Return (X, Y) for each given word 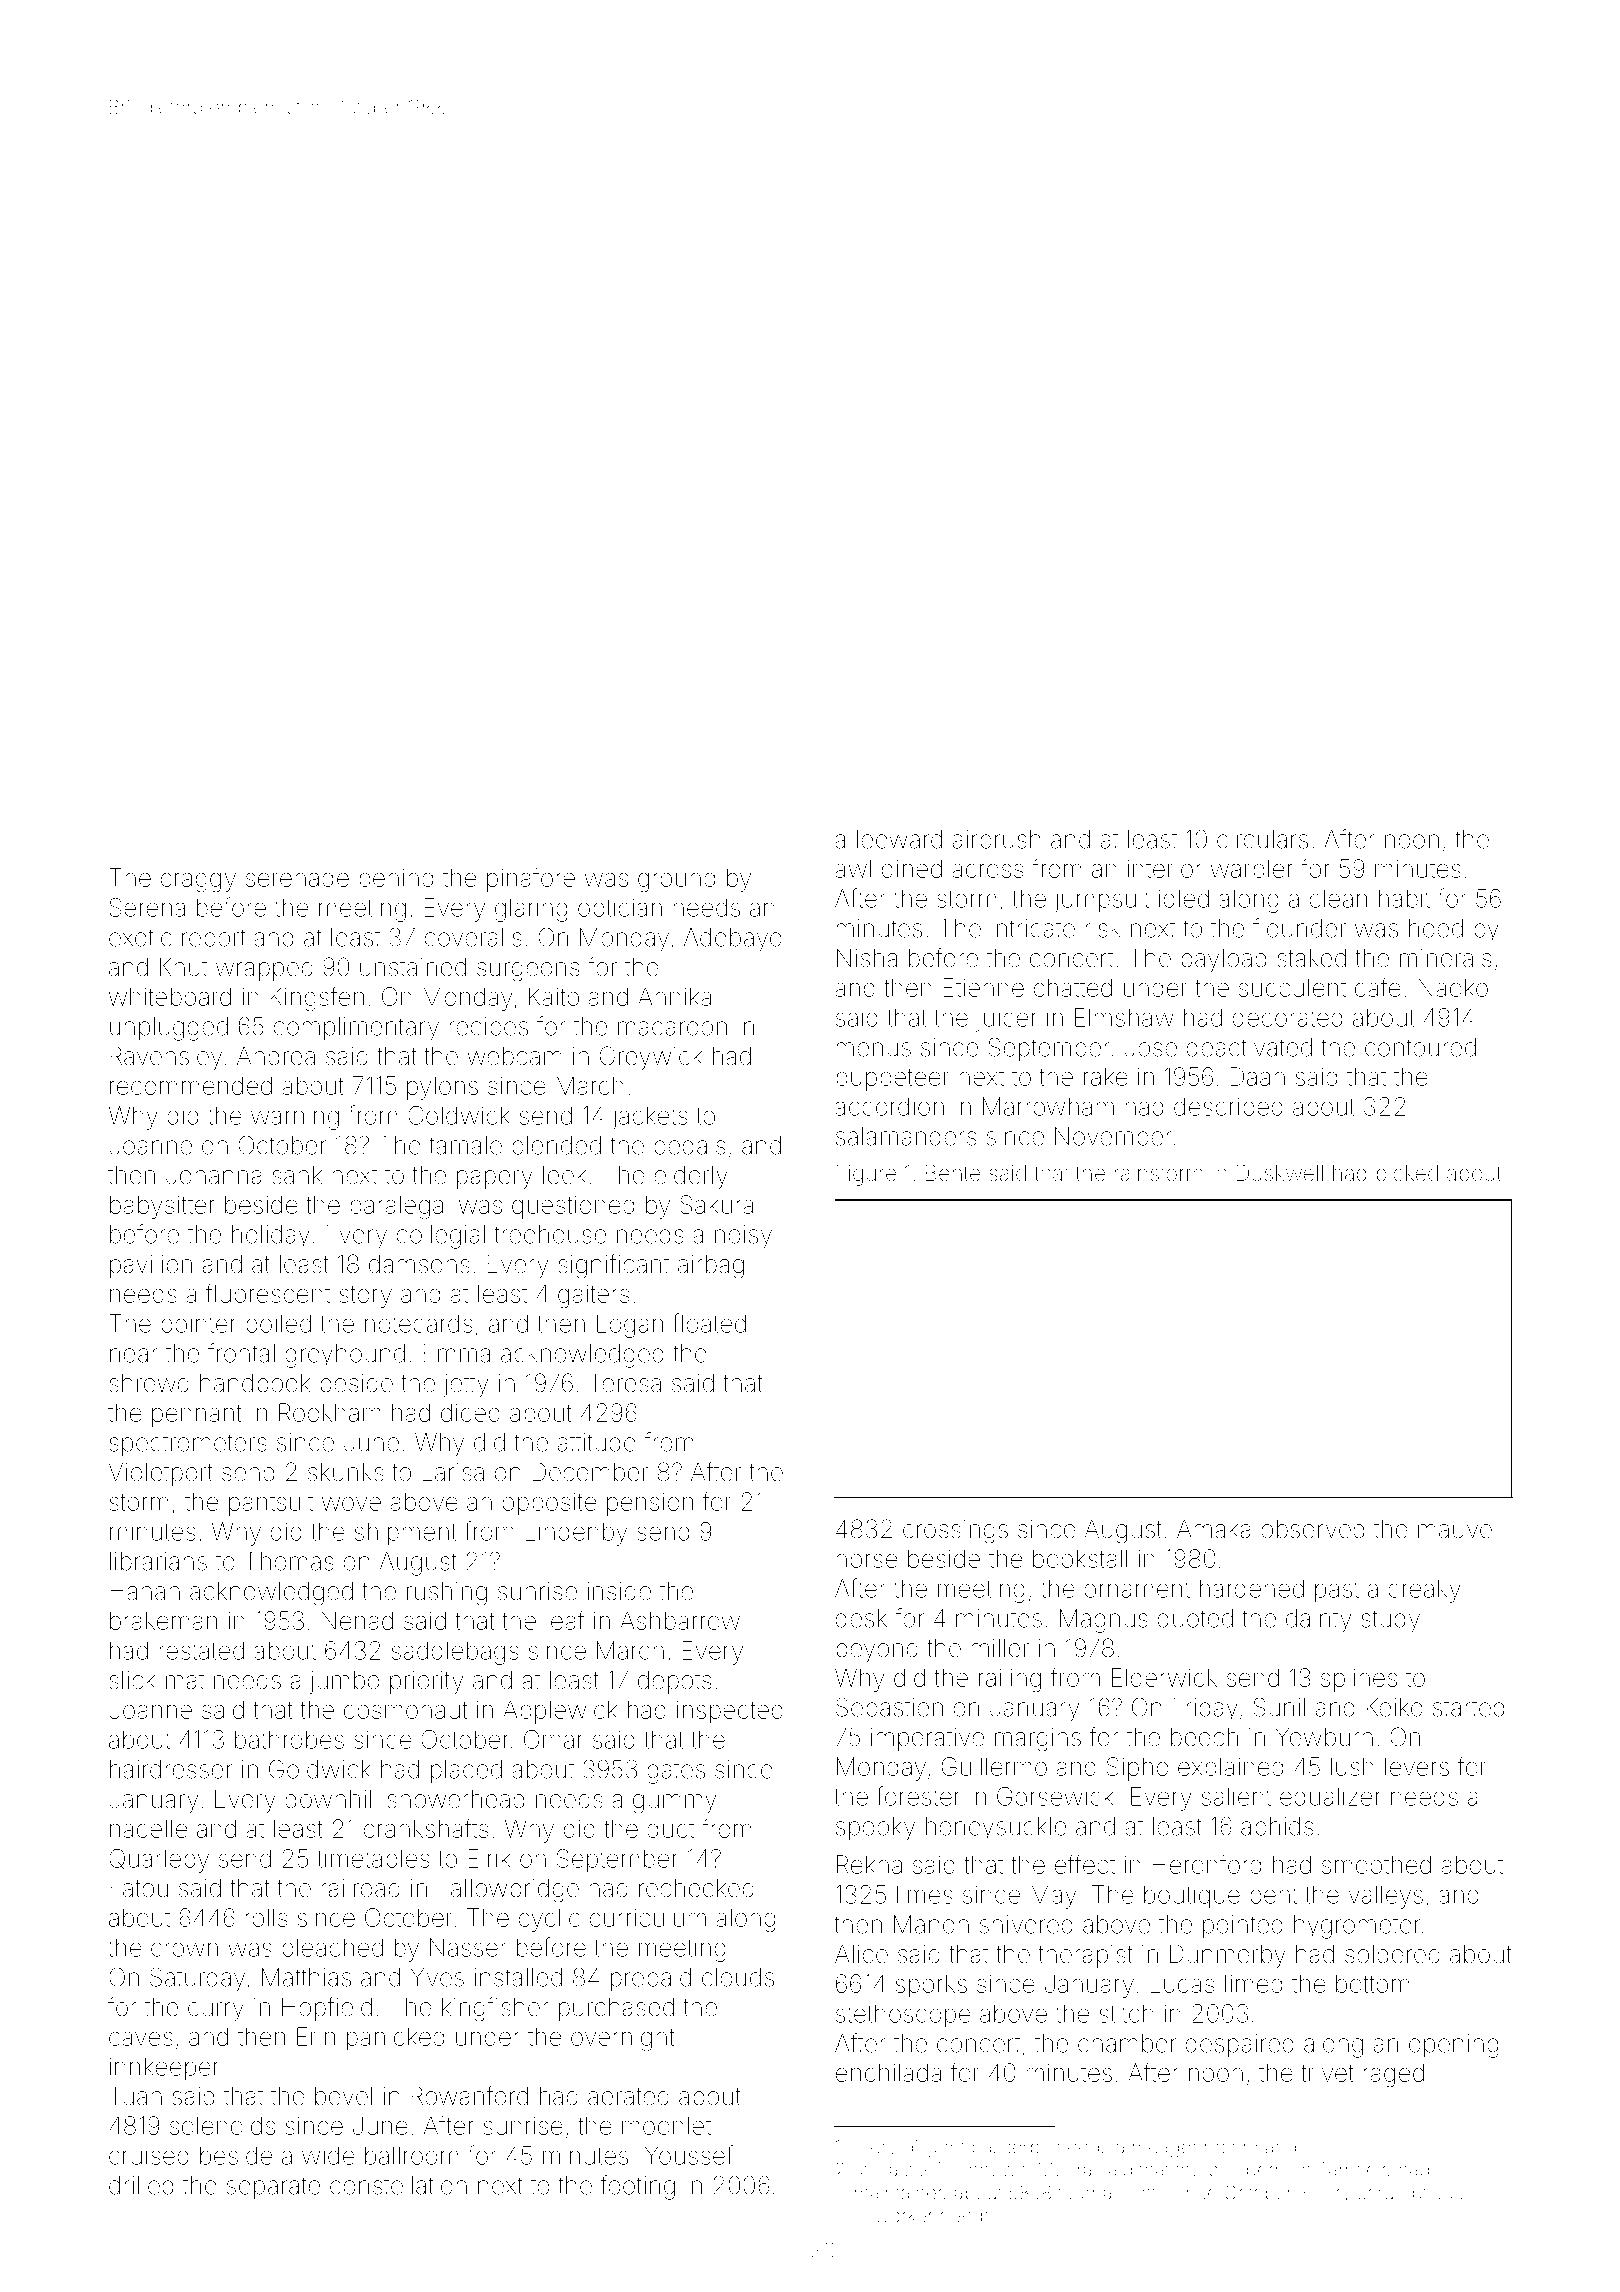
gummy (674, 1804)
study (1390, 1621)
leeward (899, 839)
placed (466, 1771)
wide (328, 2155)
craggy (198, 882)
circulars (1262, 839)
